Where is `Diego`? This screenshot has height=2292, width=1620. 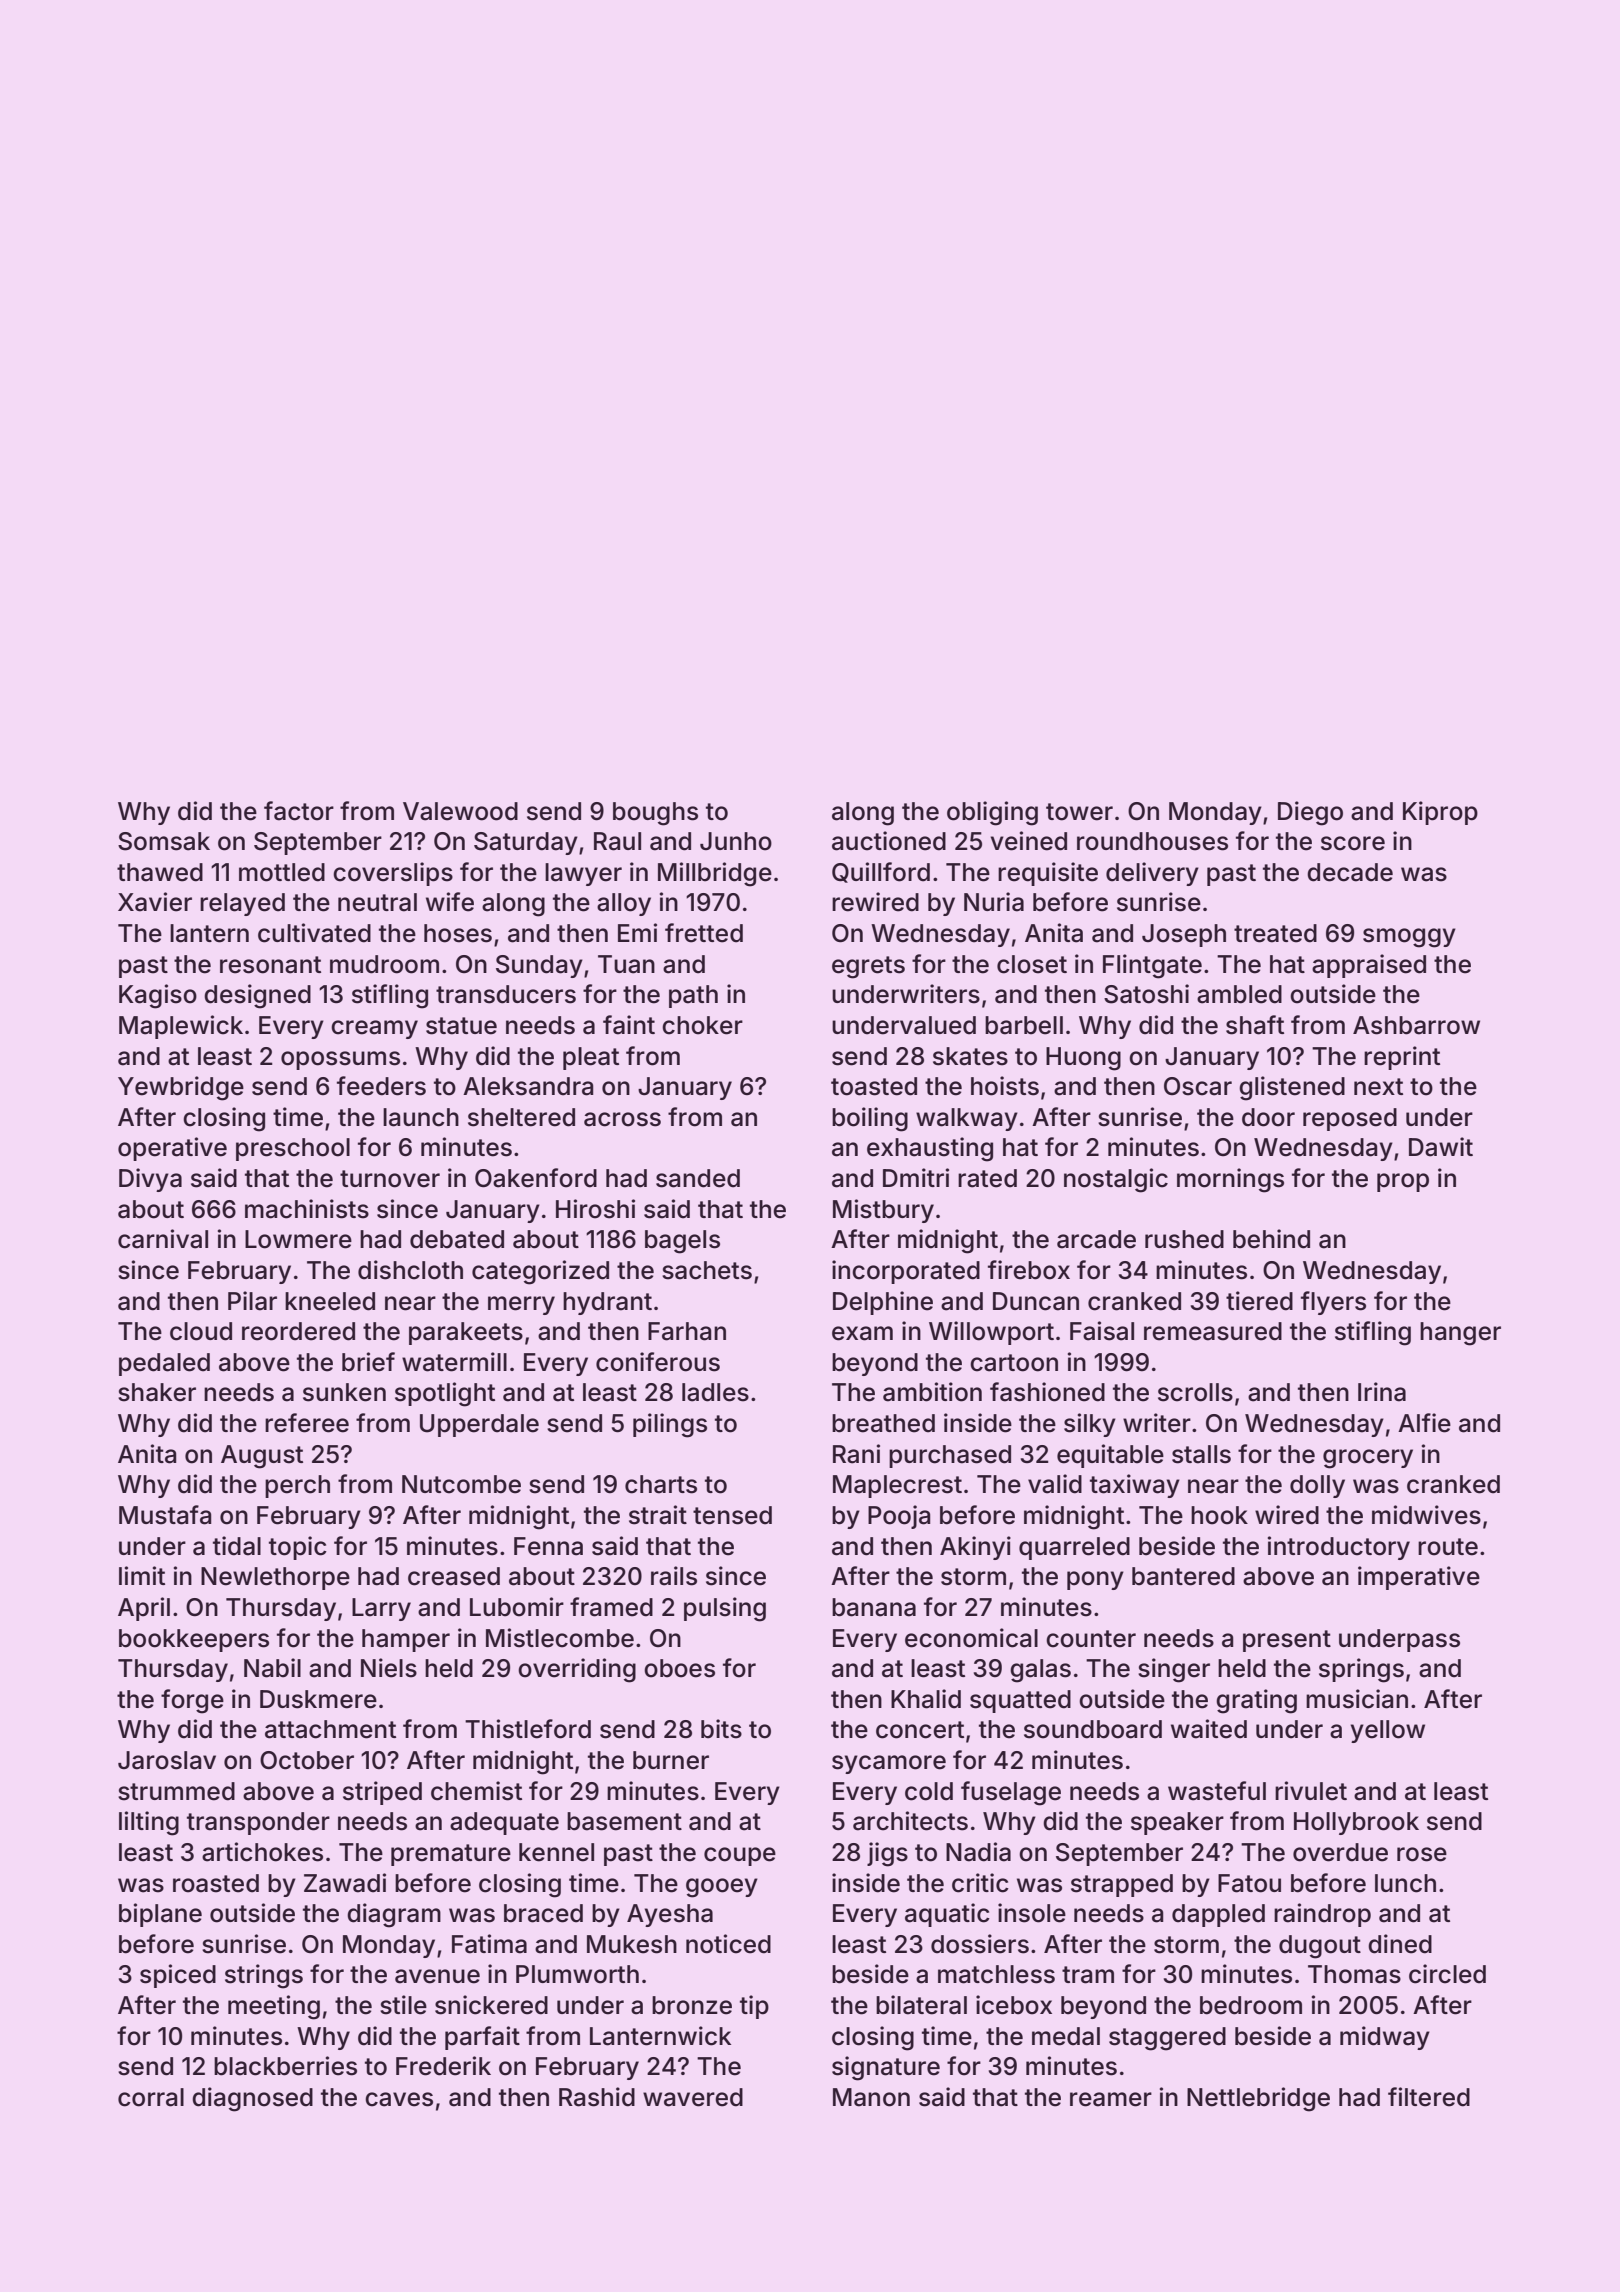 Diego is located at coordinates (1310, 813).
